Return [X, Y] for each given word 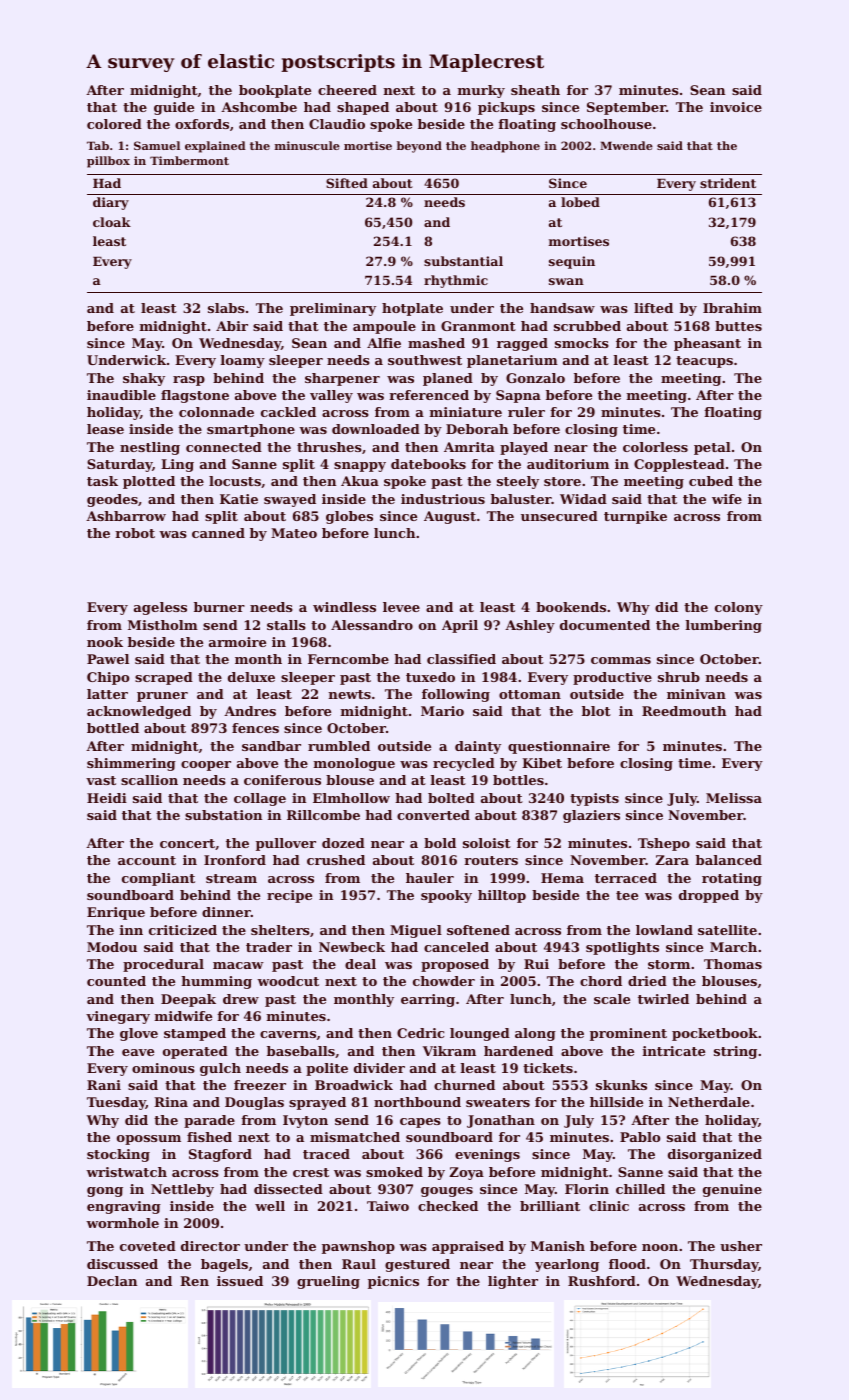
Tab [98, 145]
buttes [738, 326]
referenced [429, 395]
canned [218, 533]
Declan [112, 1281]
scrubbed [587, 326]
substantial [463, 261]
